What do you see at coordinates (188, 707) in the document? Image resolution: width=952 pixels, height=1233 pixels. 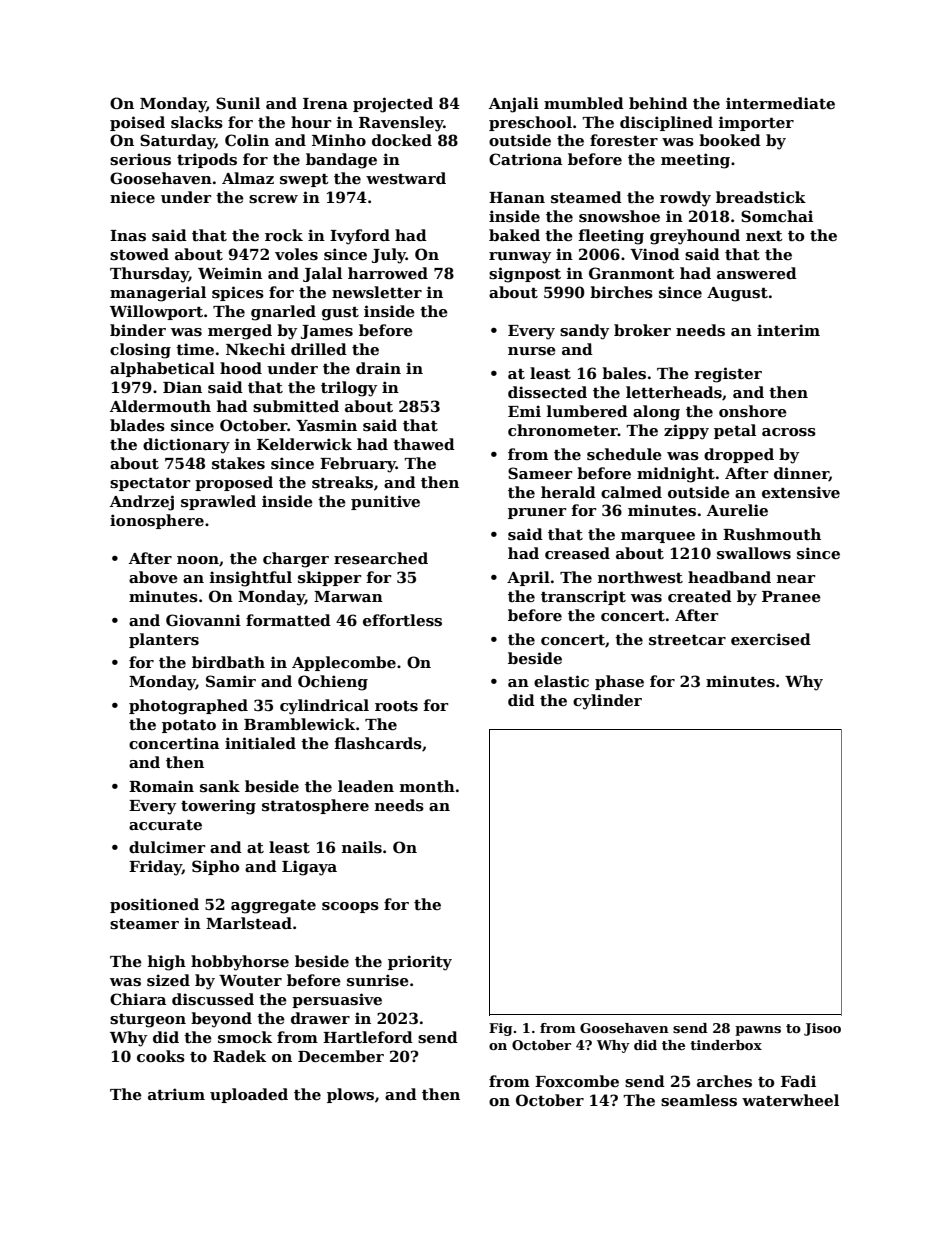 I see `photographed` at bounding box center [188, 707].
